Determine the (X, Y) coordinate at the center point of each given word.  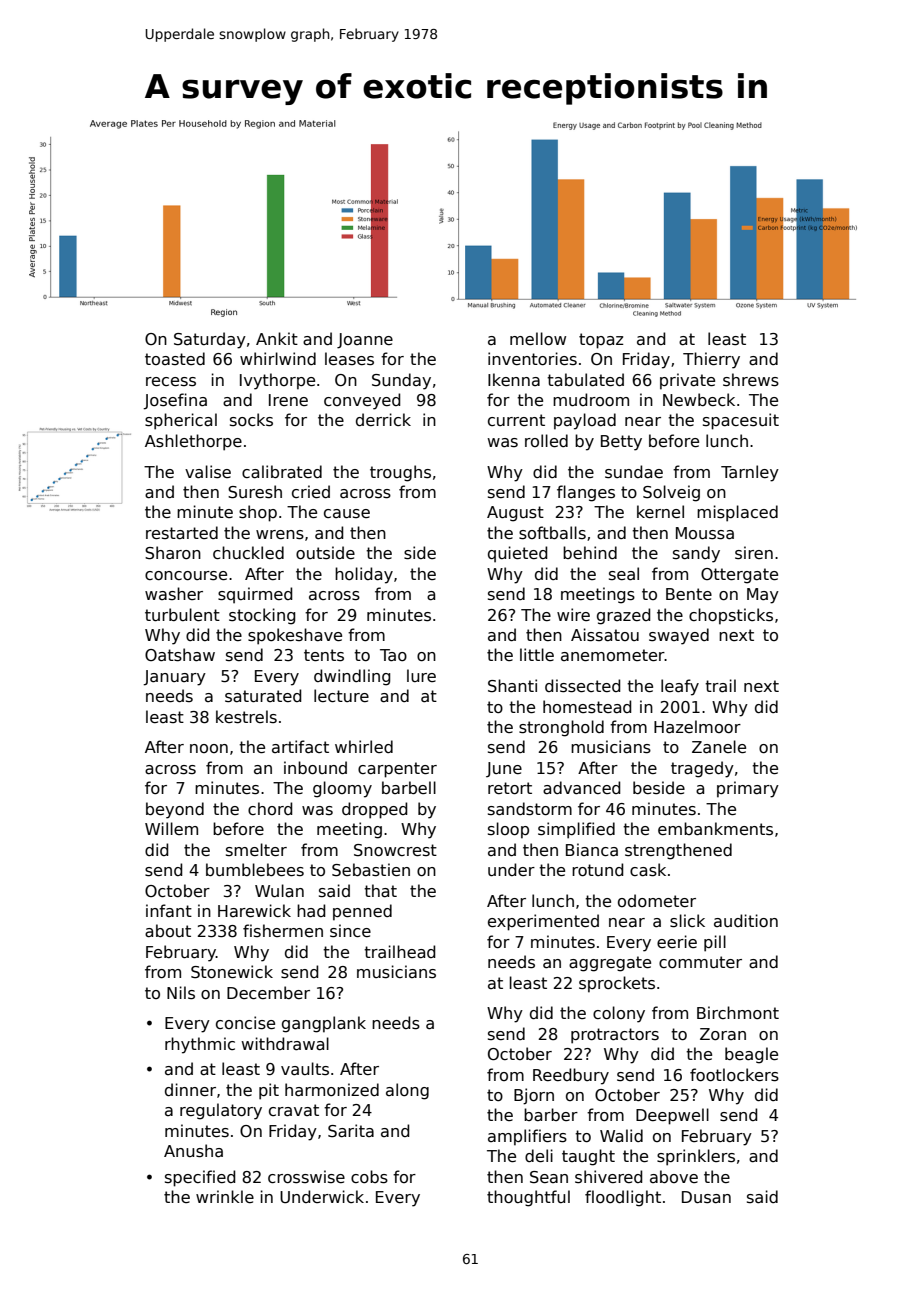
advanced (581, 788)
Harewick (254, 910)
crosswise (306, 1177)
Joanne (365, 341)
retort (510, 788)
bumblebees (255, 869)
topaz (601, 341)
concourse (186, 576)
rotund (597, 869)
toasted (175, 358)
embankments (715, 829)
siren (754, 553)
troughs (400, 473)
